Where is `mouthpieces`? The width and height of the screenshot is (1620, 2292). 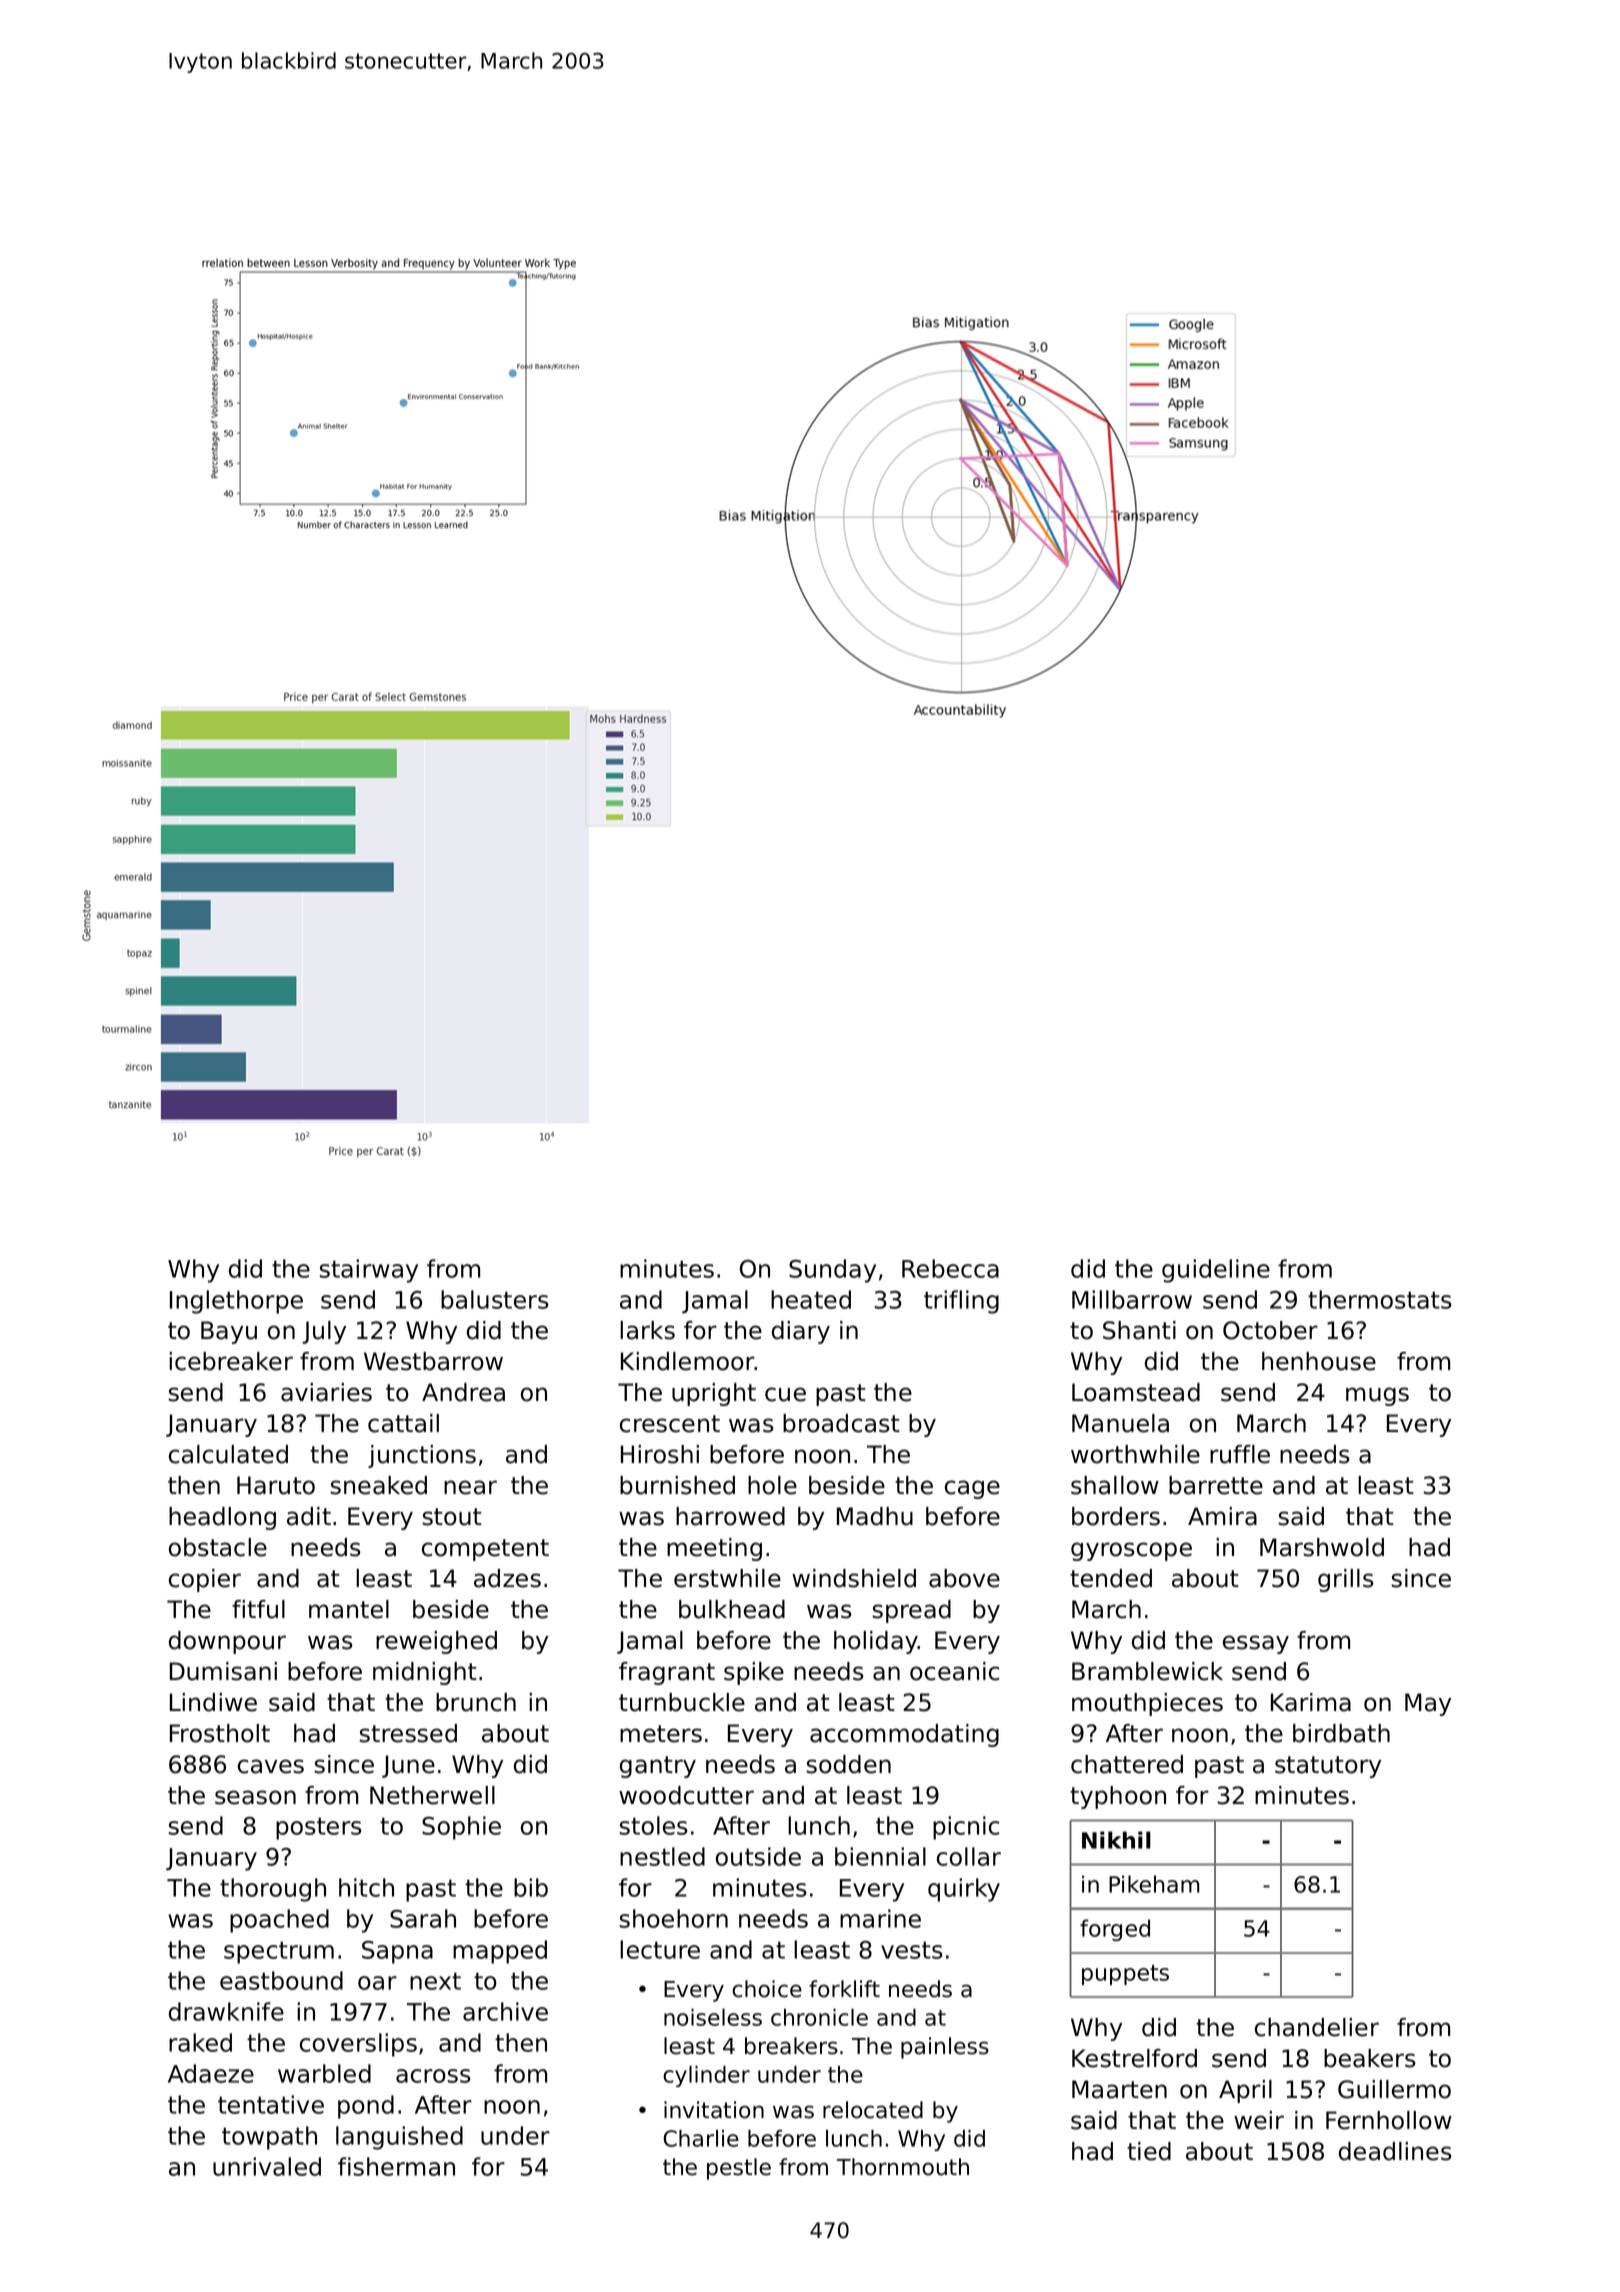
mouthpieces is located at coordinates (1147, 1704).
